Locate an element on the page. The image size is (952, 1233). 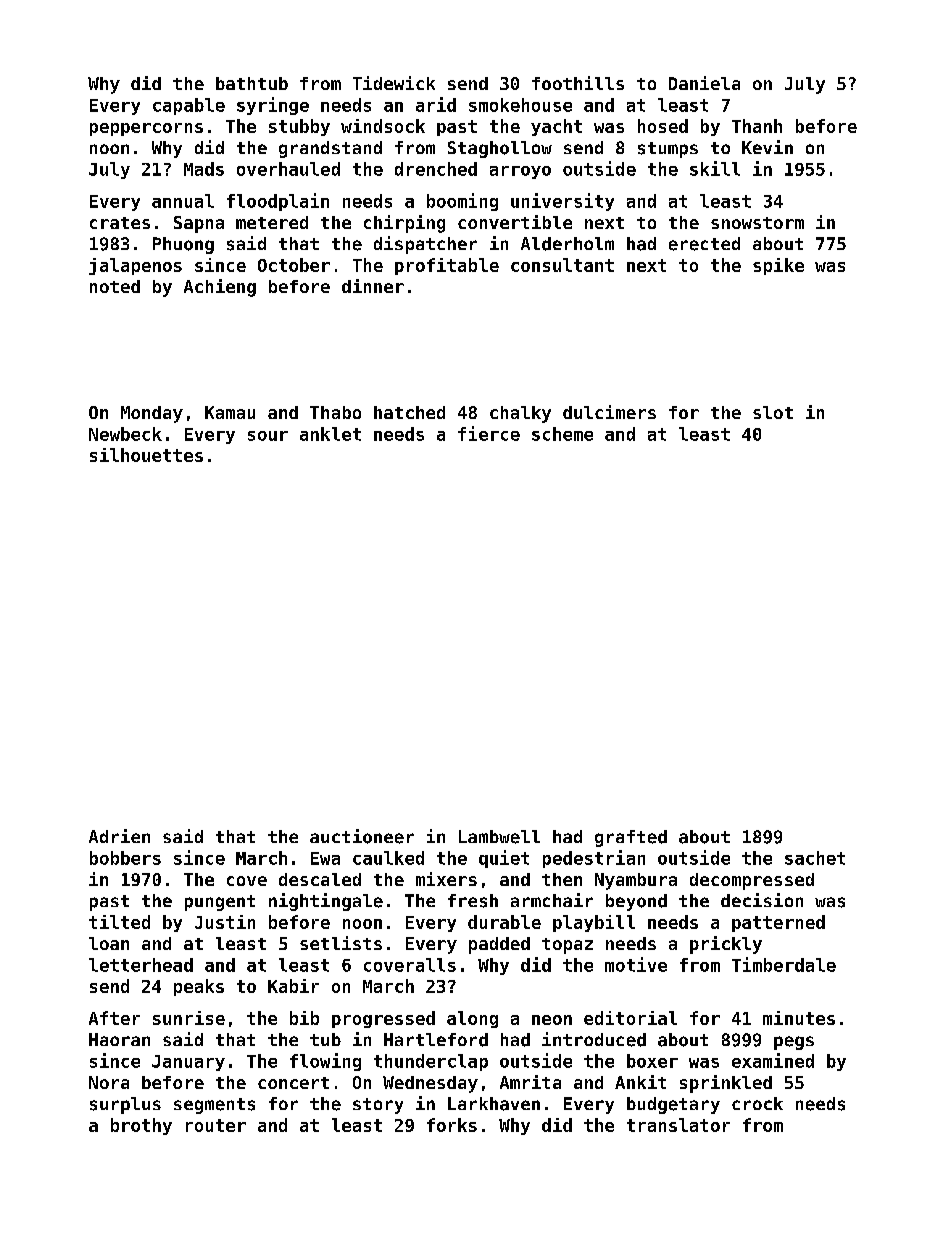
grafted is located at coordinates (631, 838).
